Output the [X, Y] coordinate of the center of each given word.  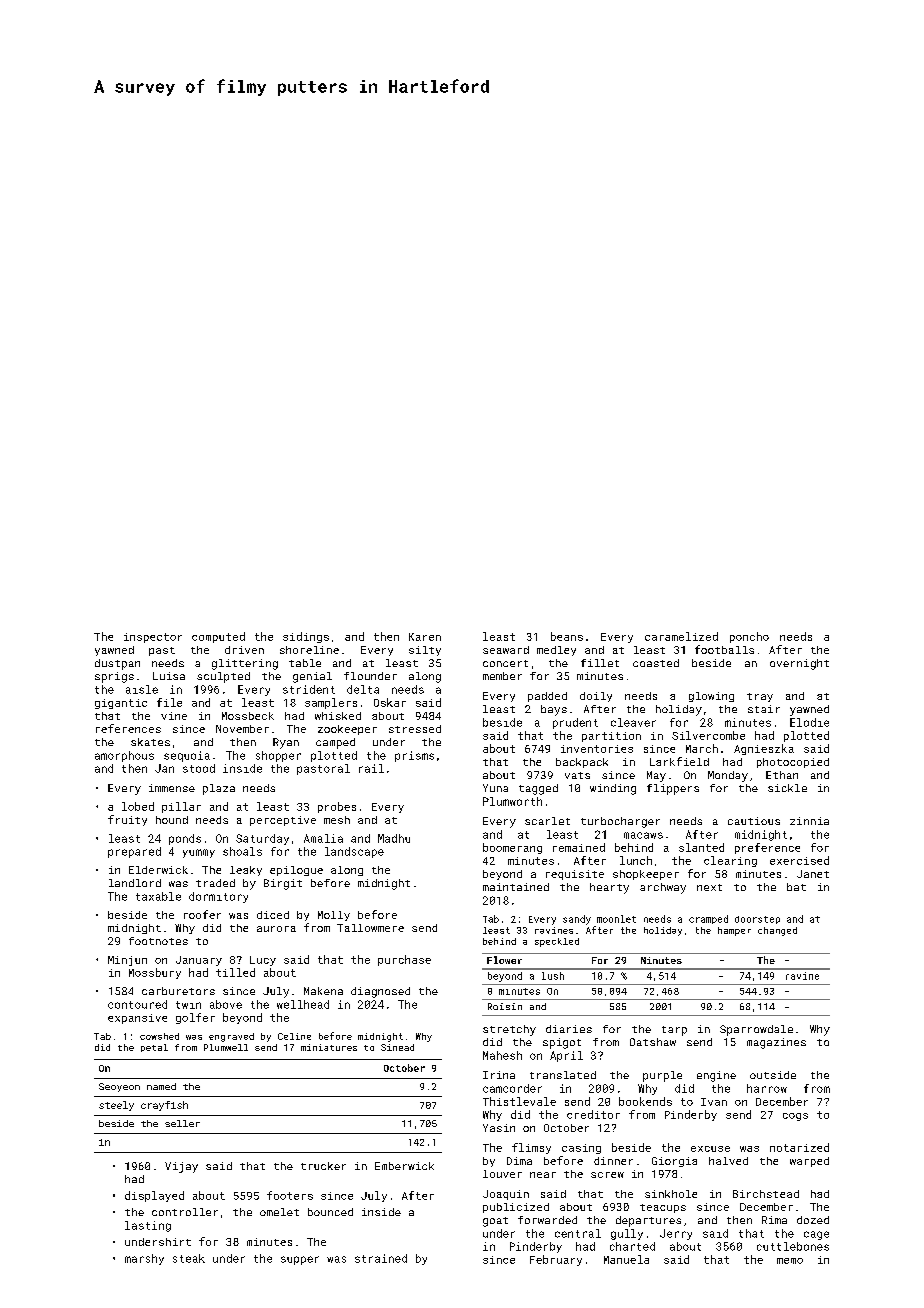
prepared [134, 852]
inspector [153, 638]
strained [381, 1258]
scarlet [547, 821]
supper [300, 1260]
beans [567, 636]
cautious [754, 821]
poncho [749, 637]
